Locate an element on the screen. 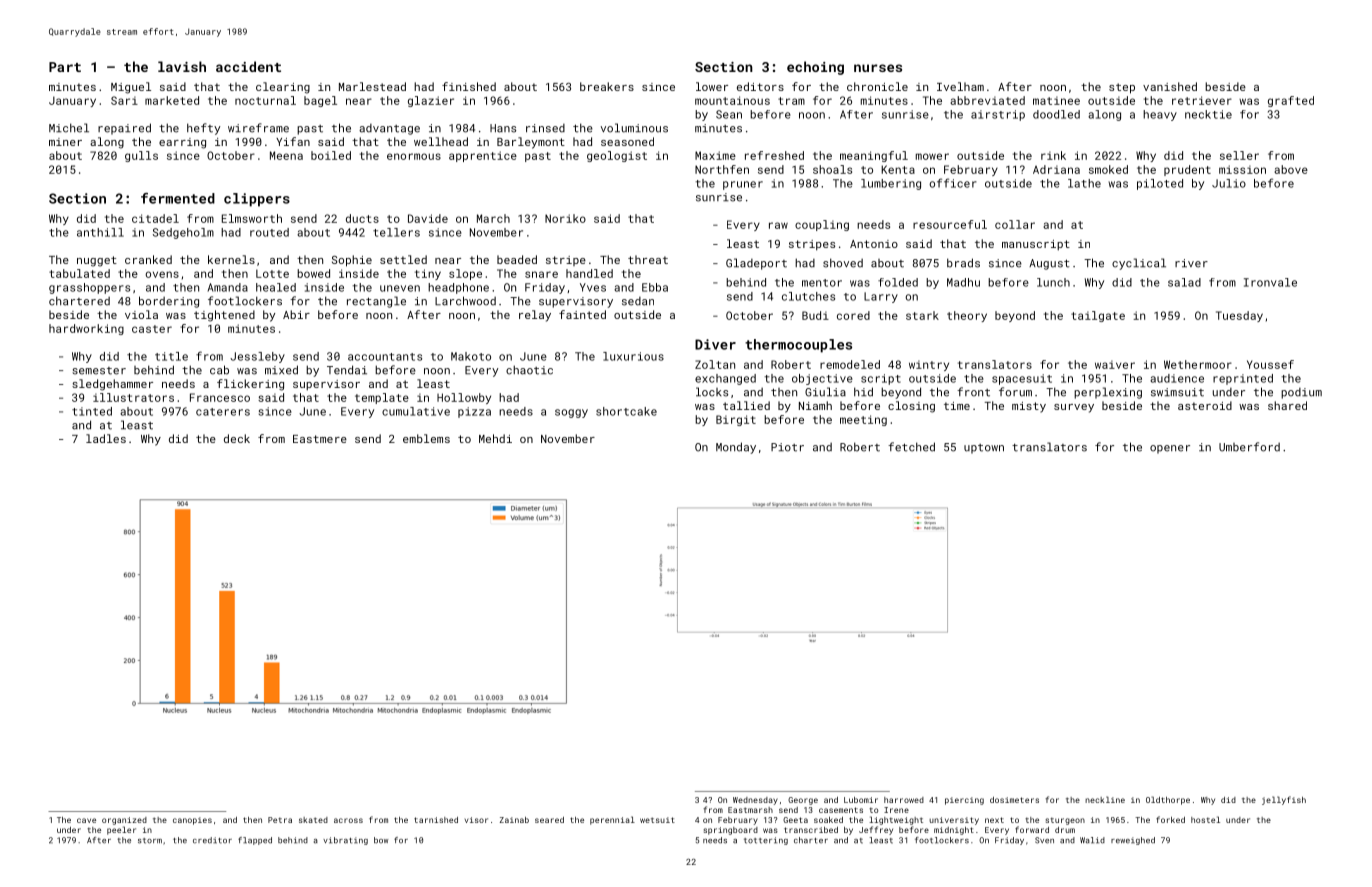 The height and width of the screenshot is (887, 1372). Diver is located at coordinates (715, 344).
